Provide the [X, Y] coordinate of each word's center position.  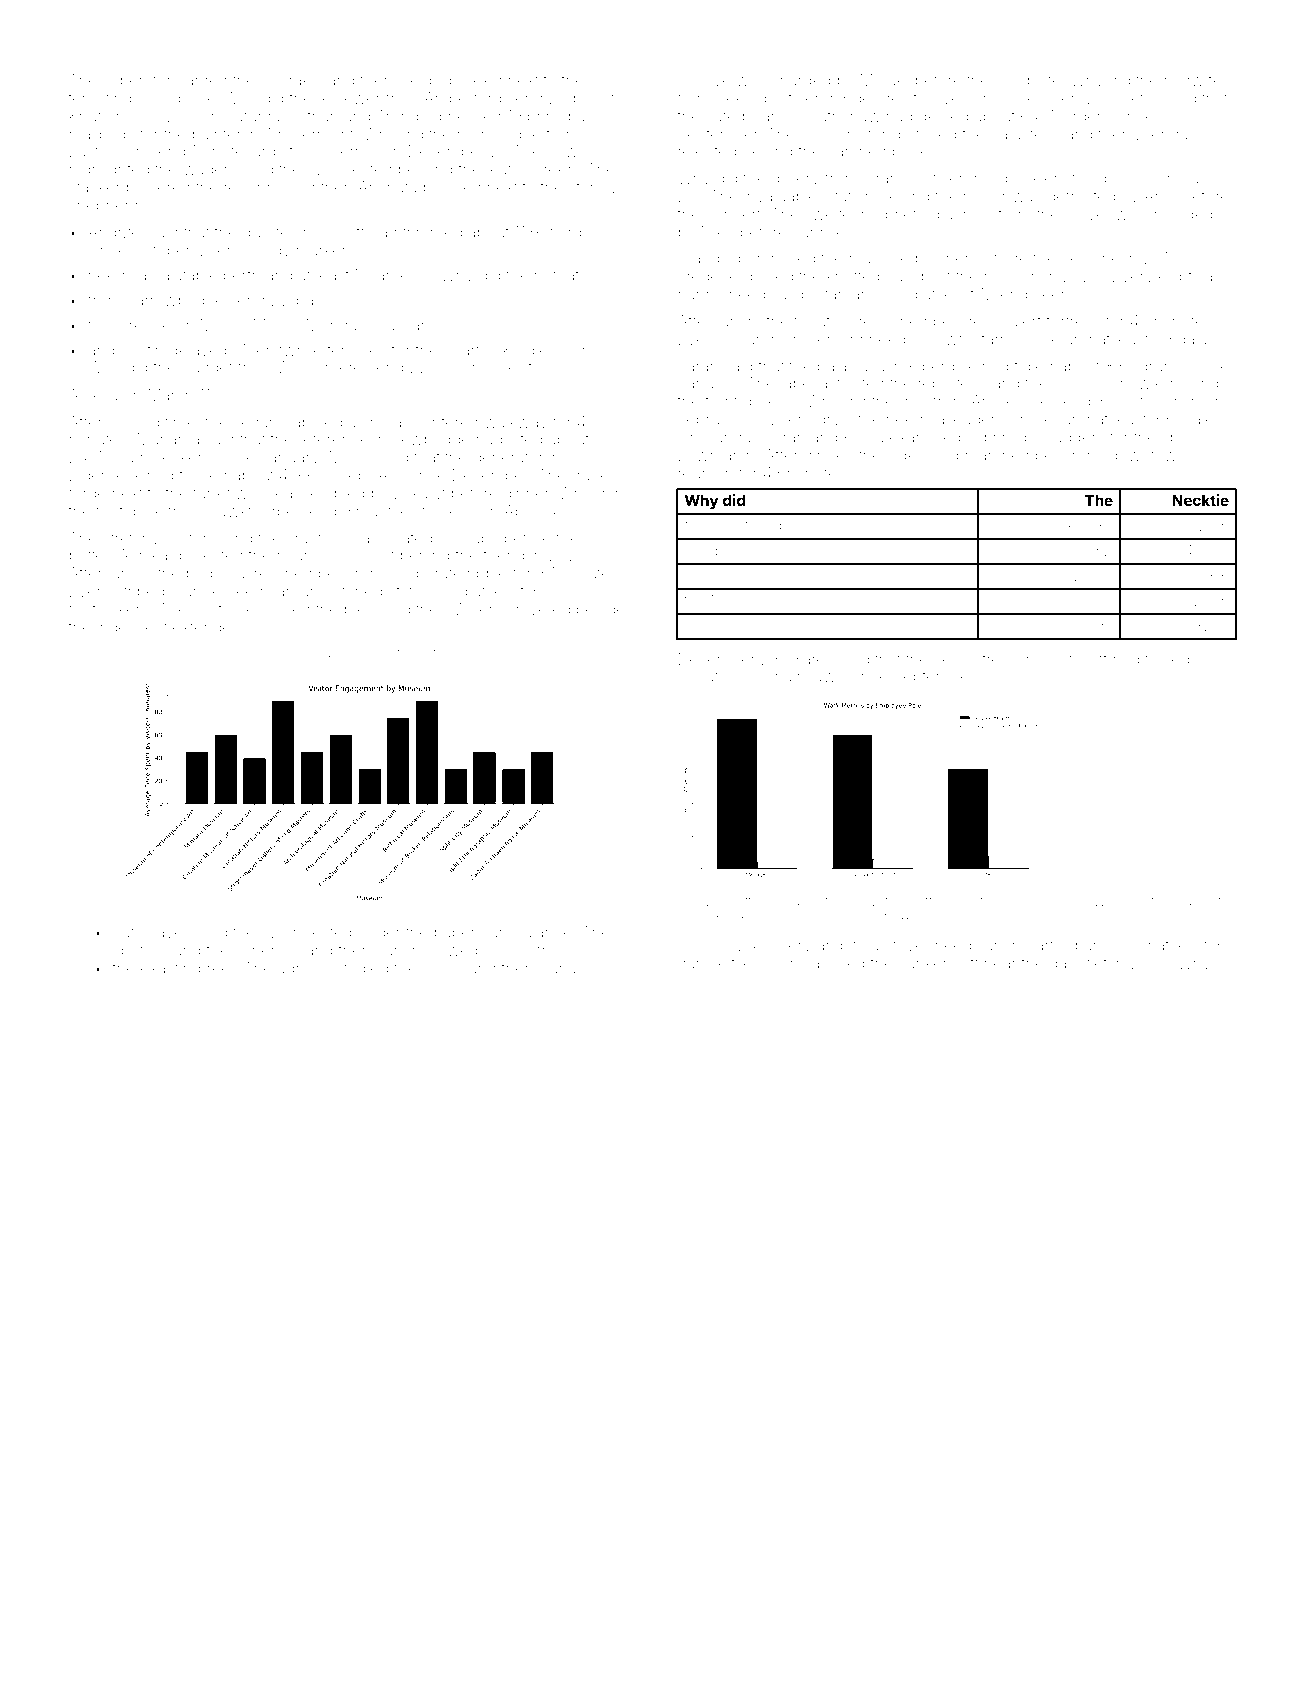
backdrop [345, 653]
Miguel [884, 82]
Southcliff [1074, 658]
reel [220, 968]
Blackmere [746, 916]
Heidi [417, 80]
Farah [698, 366]
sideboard [922, 455]
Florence [138, 325]
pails [589, 99]
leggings [732, 577]
